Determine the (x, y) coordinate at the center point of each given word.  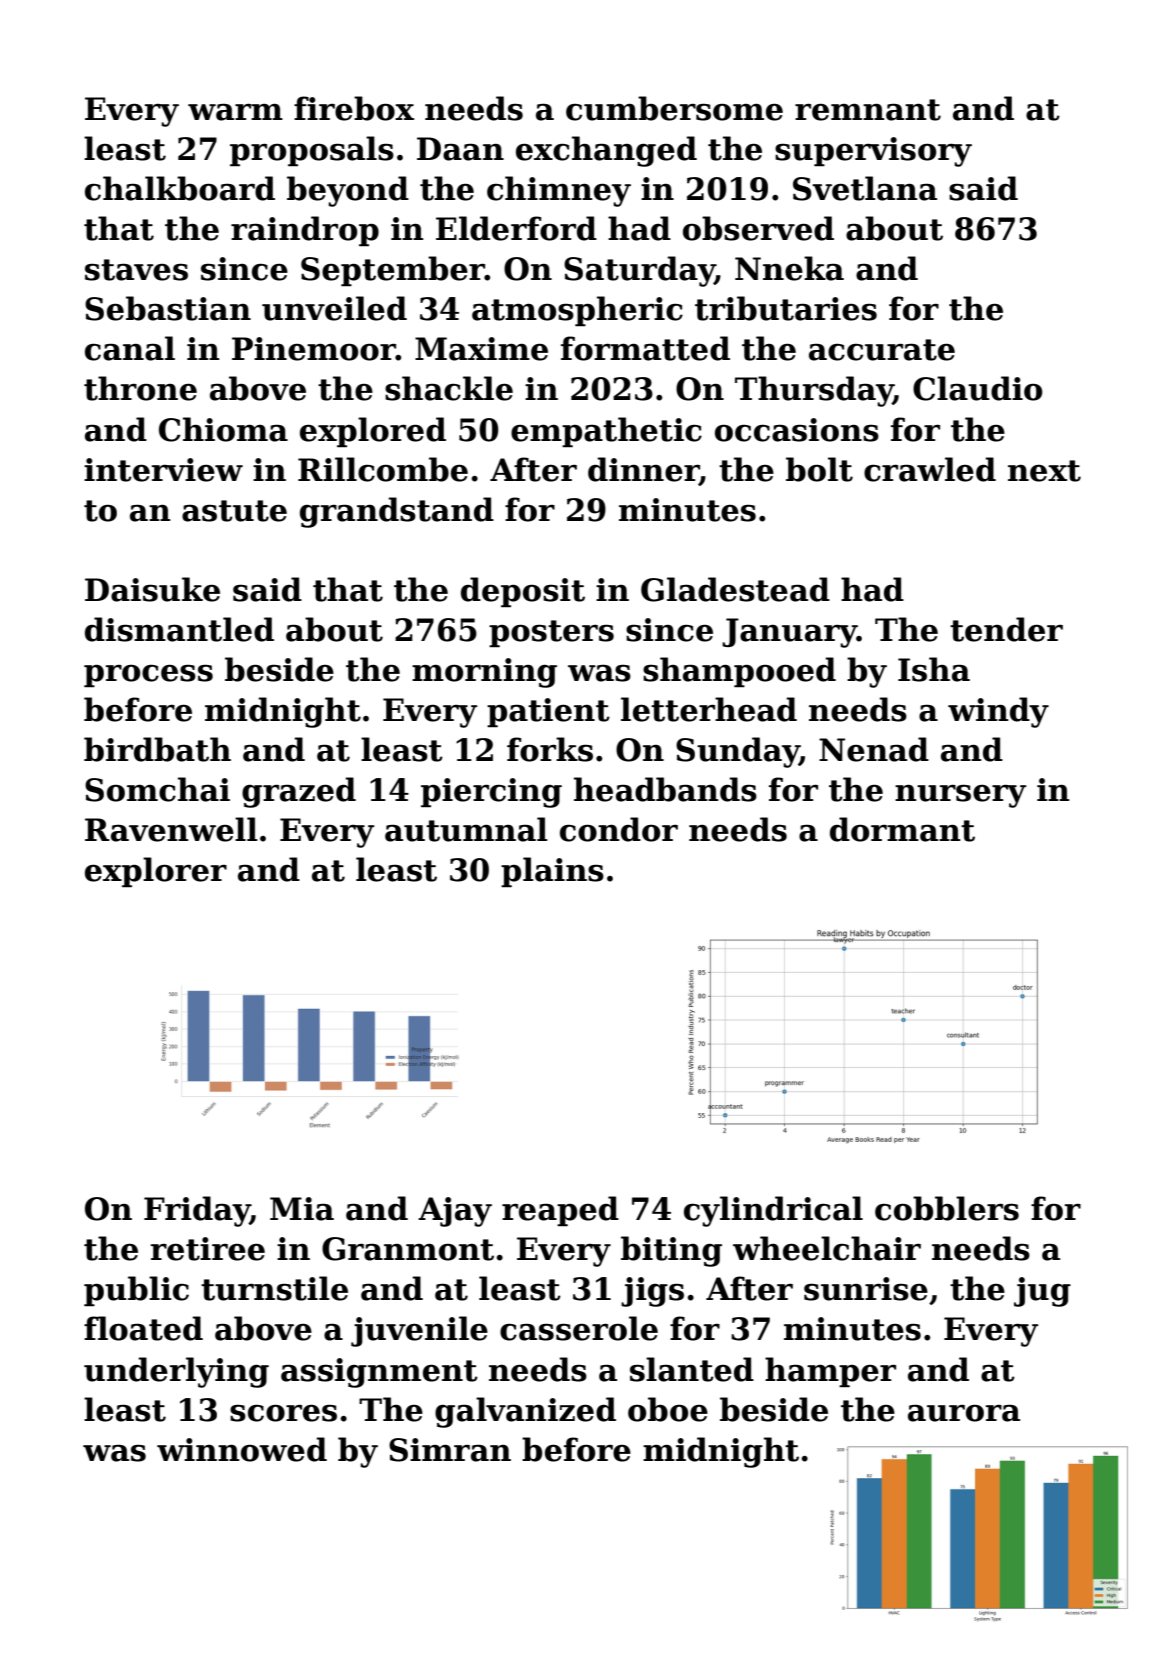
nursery (961, 796)
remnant (868, 110)
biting (671, 1251)
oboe (668, 1409)
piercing (491, 793)
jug (1042, 1292)
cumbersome (674, 108)
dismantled (179, 629)
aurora (964, 1413)
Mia (302, 1209)
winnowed (242, 1449)
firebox (354, 108)
